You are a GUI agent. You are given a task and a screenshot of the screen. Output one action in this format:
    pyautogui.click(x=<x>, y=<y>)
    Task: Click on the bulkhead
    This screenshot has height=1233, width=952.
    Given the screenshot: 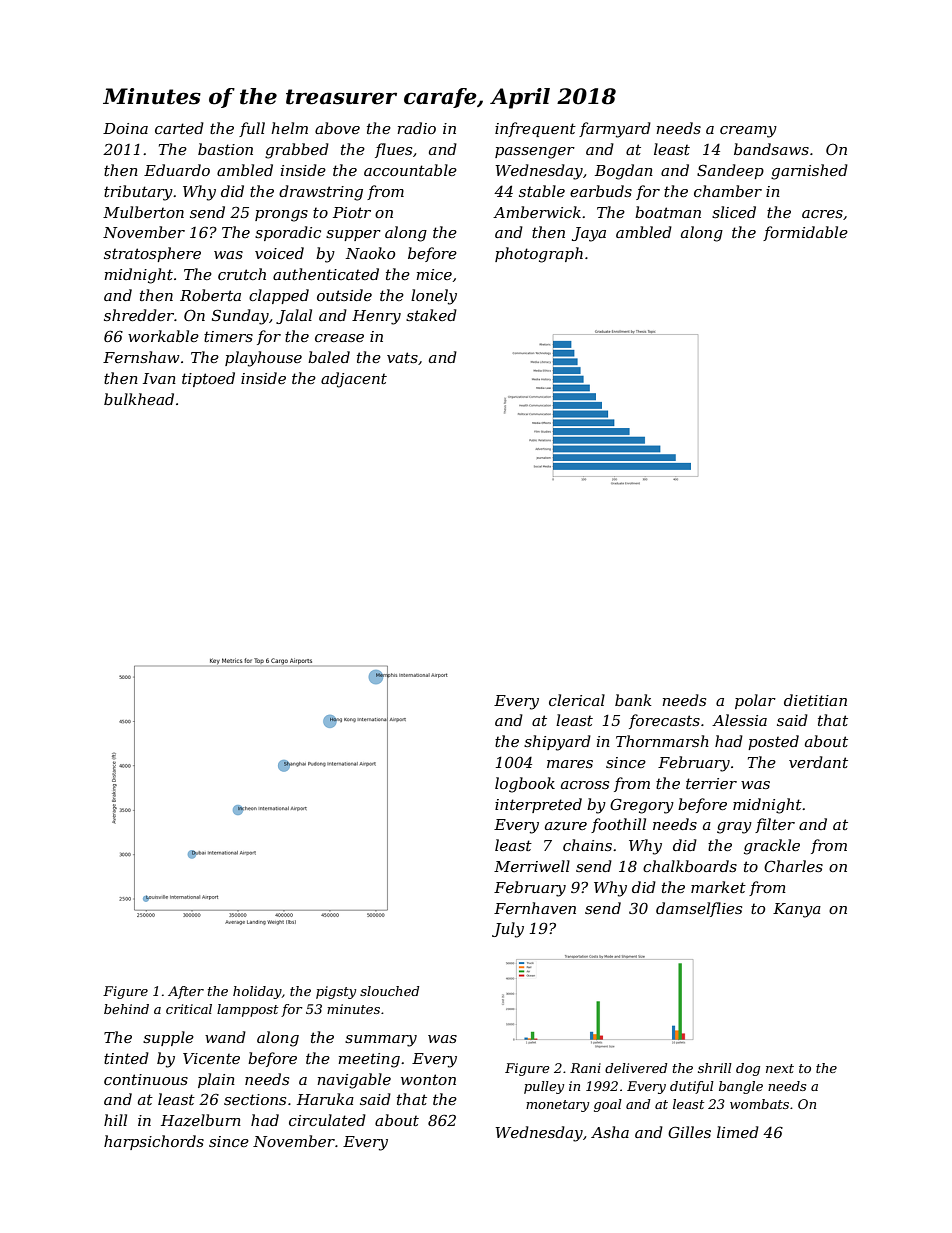 What is the action you would take?
    pyautogui.click(x=139, y=399)
